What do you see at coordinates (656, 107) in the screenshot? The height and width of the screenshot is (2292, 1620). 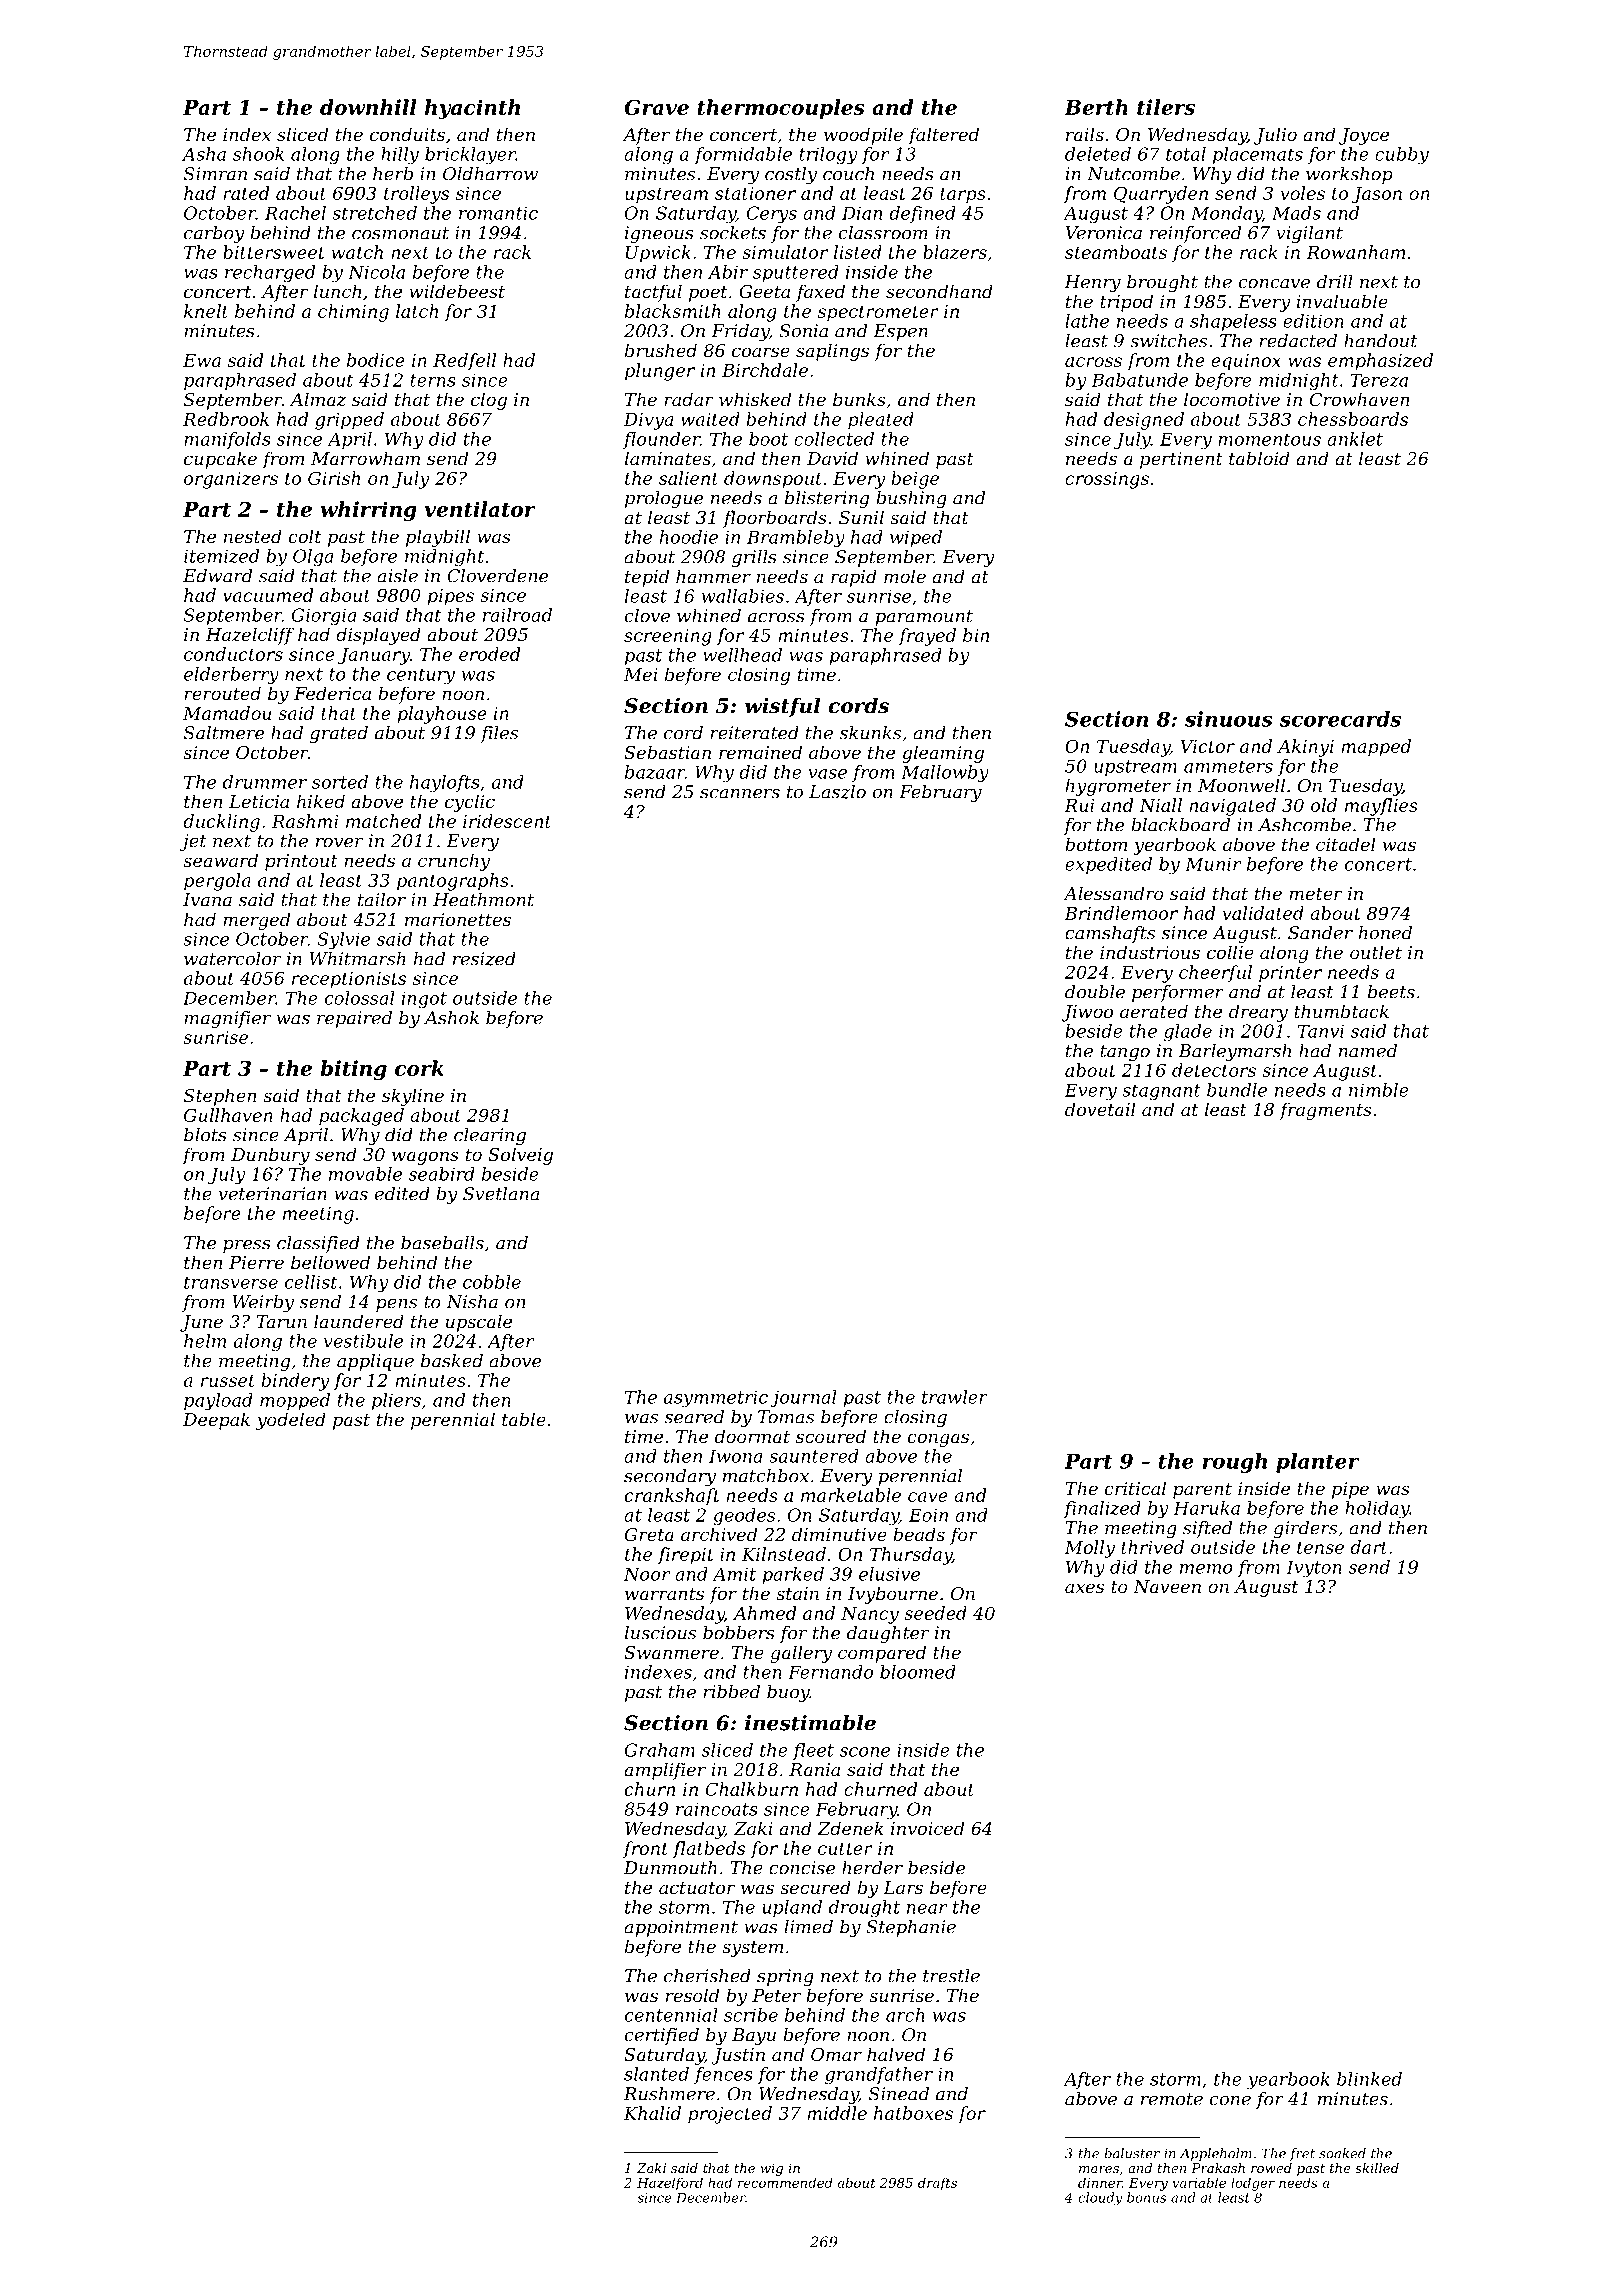 I see `Grave` at bounding box center [656, 107].
